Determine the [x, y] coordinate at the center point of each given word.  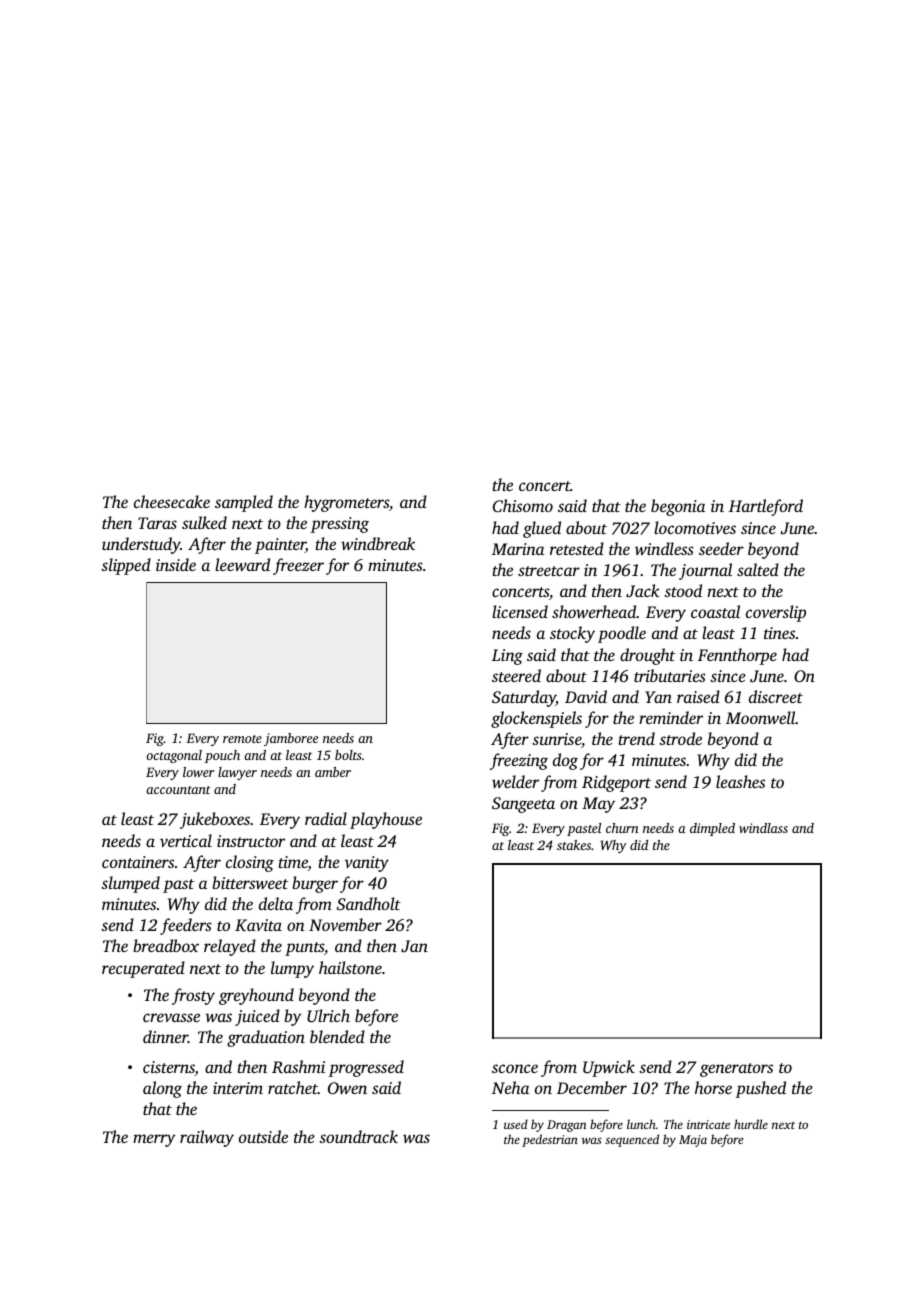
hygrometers [346, 503]
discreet [776, 696]
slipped [126, 566]
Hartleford [766, 507]
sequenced [632, 1140]
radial [326, 818]
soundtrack [358, 1136]
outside [263, 1136]
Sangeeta [523, 805]
